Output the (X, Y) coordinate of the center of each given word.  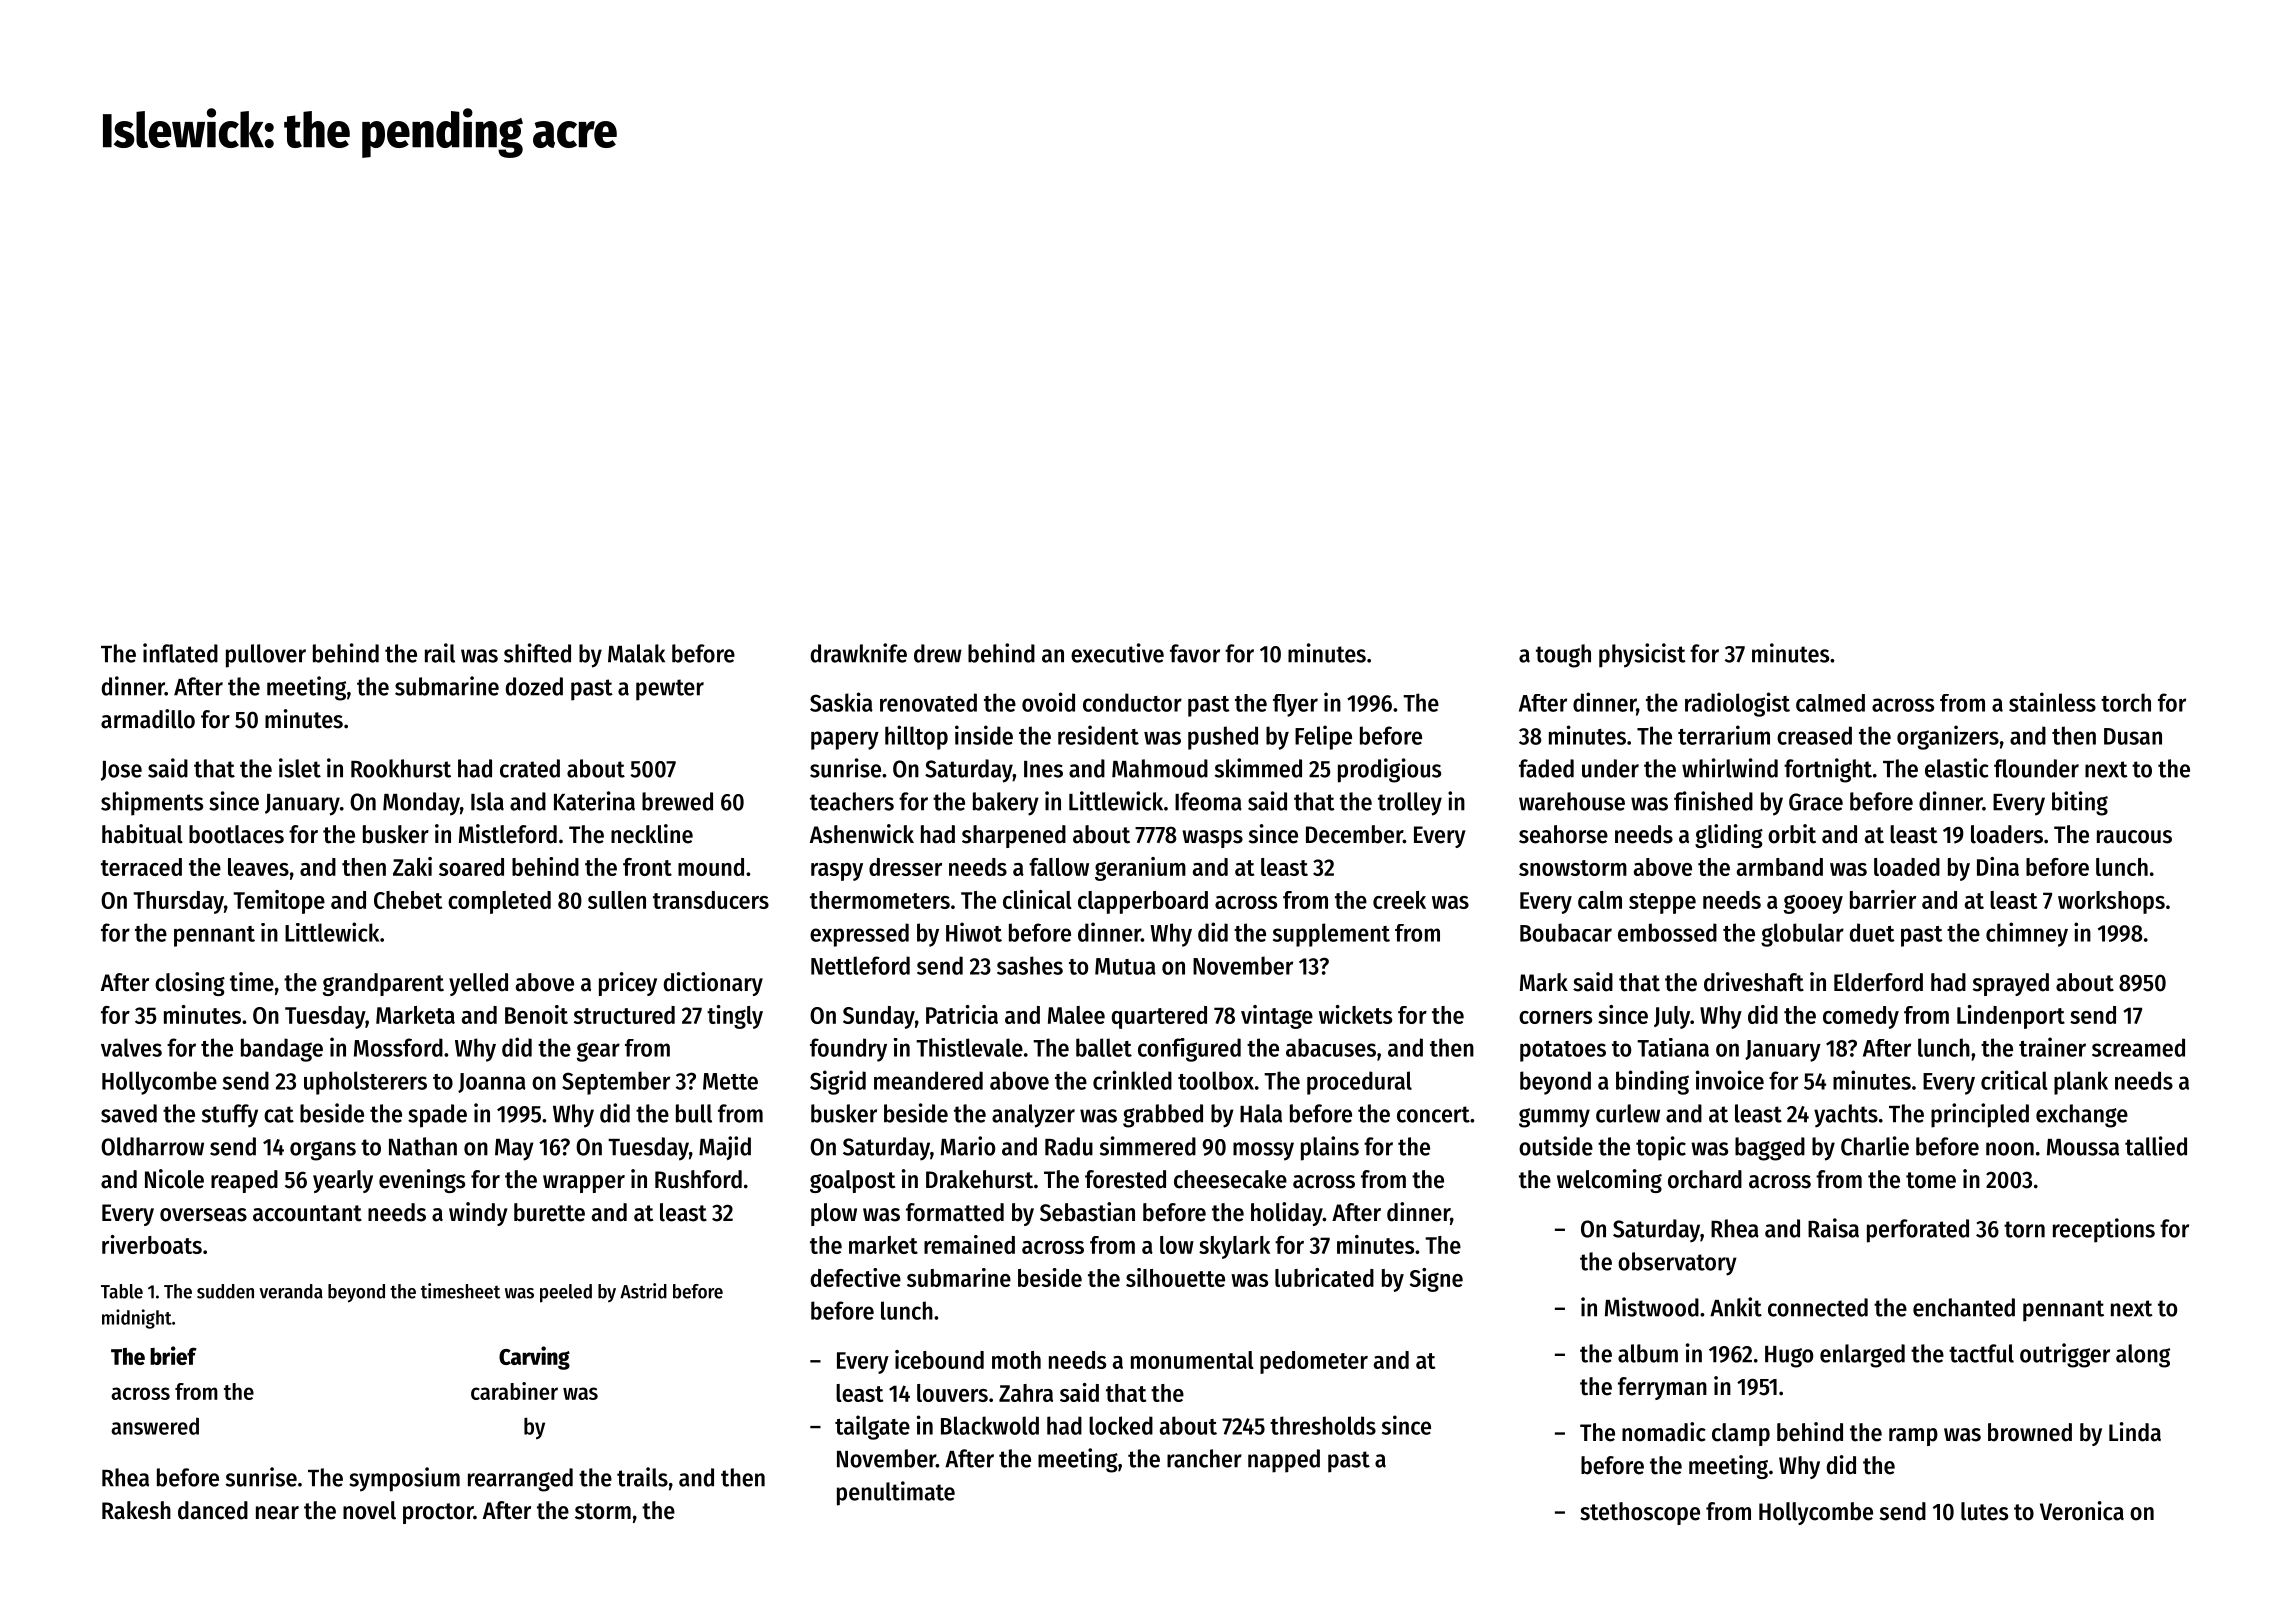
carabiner (514, 1391)
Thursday (178, 902)
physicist (1642, 655)
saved (129, 1113)
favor (1195, 653)
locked (1121, 1425)
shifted (537, 653)
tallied (2156, 1146)
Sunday (879, 1017)
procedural (1359, 1083)
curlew (1628, 1113)
